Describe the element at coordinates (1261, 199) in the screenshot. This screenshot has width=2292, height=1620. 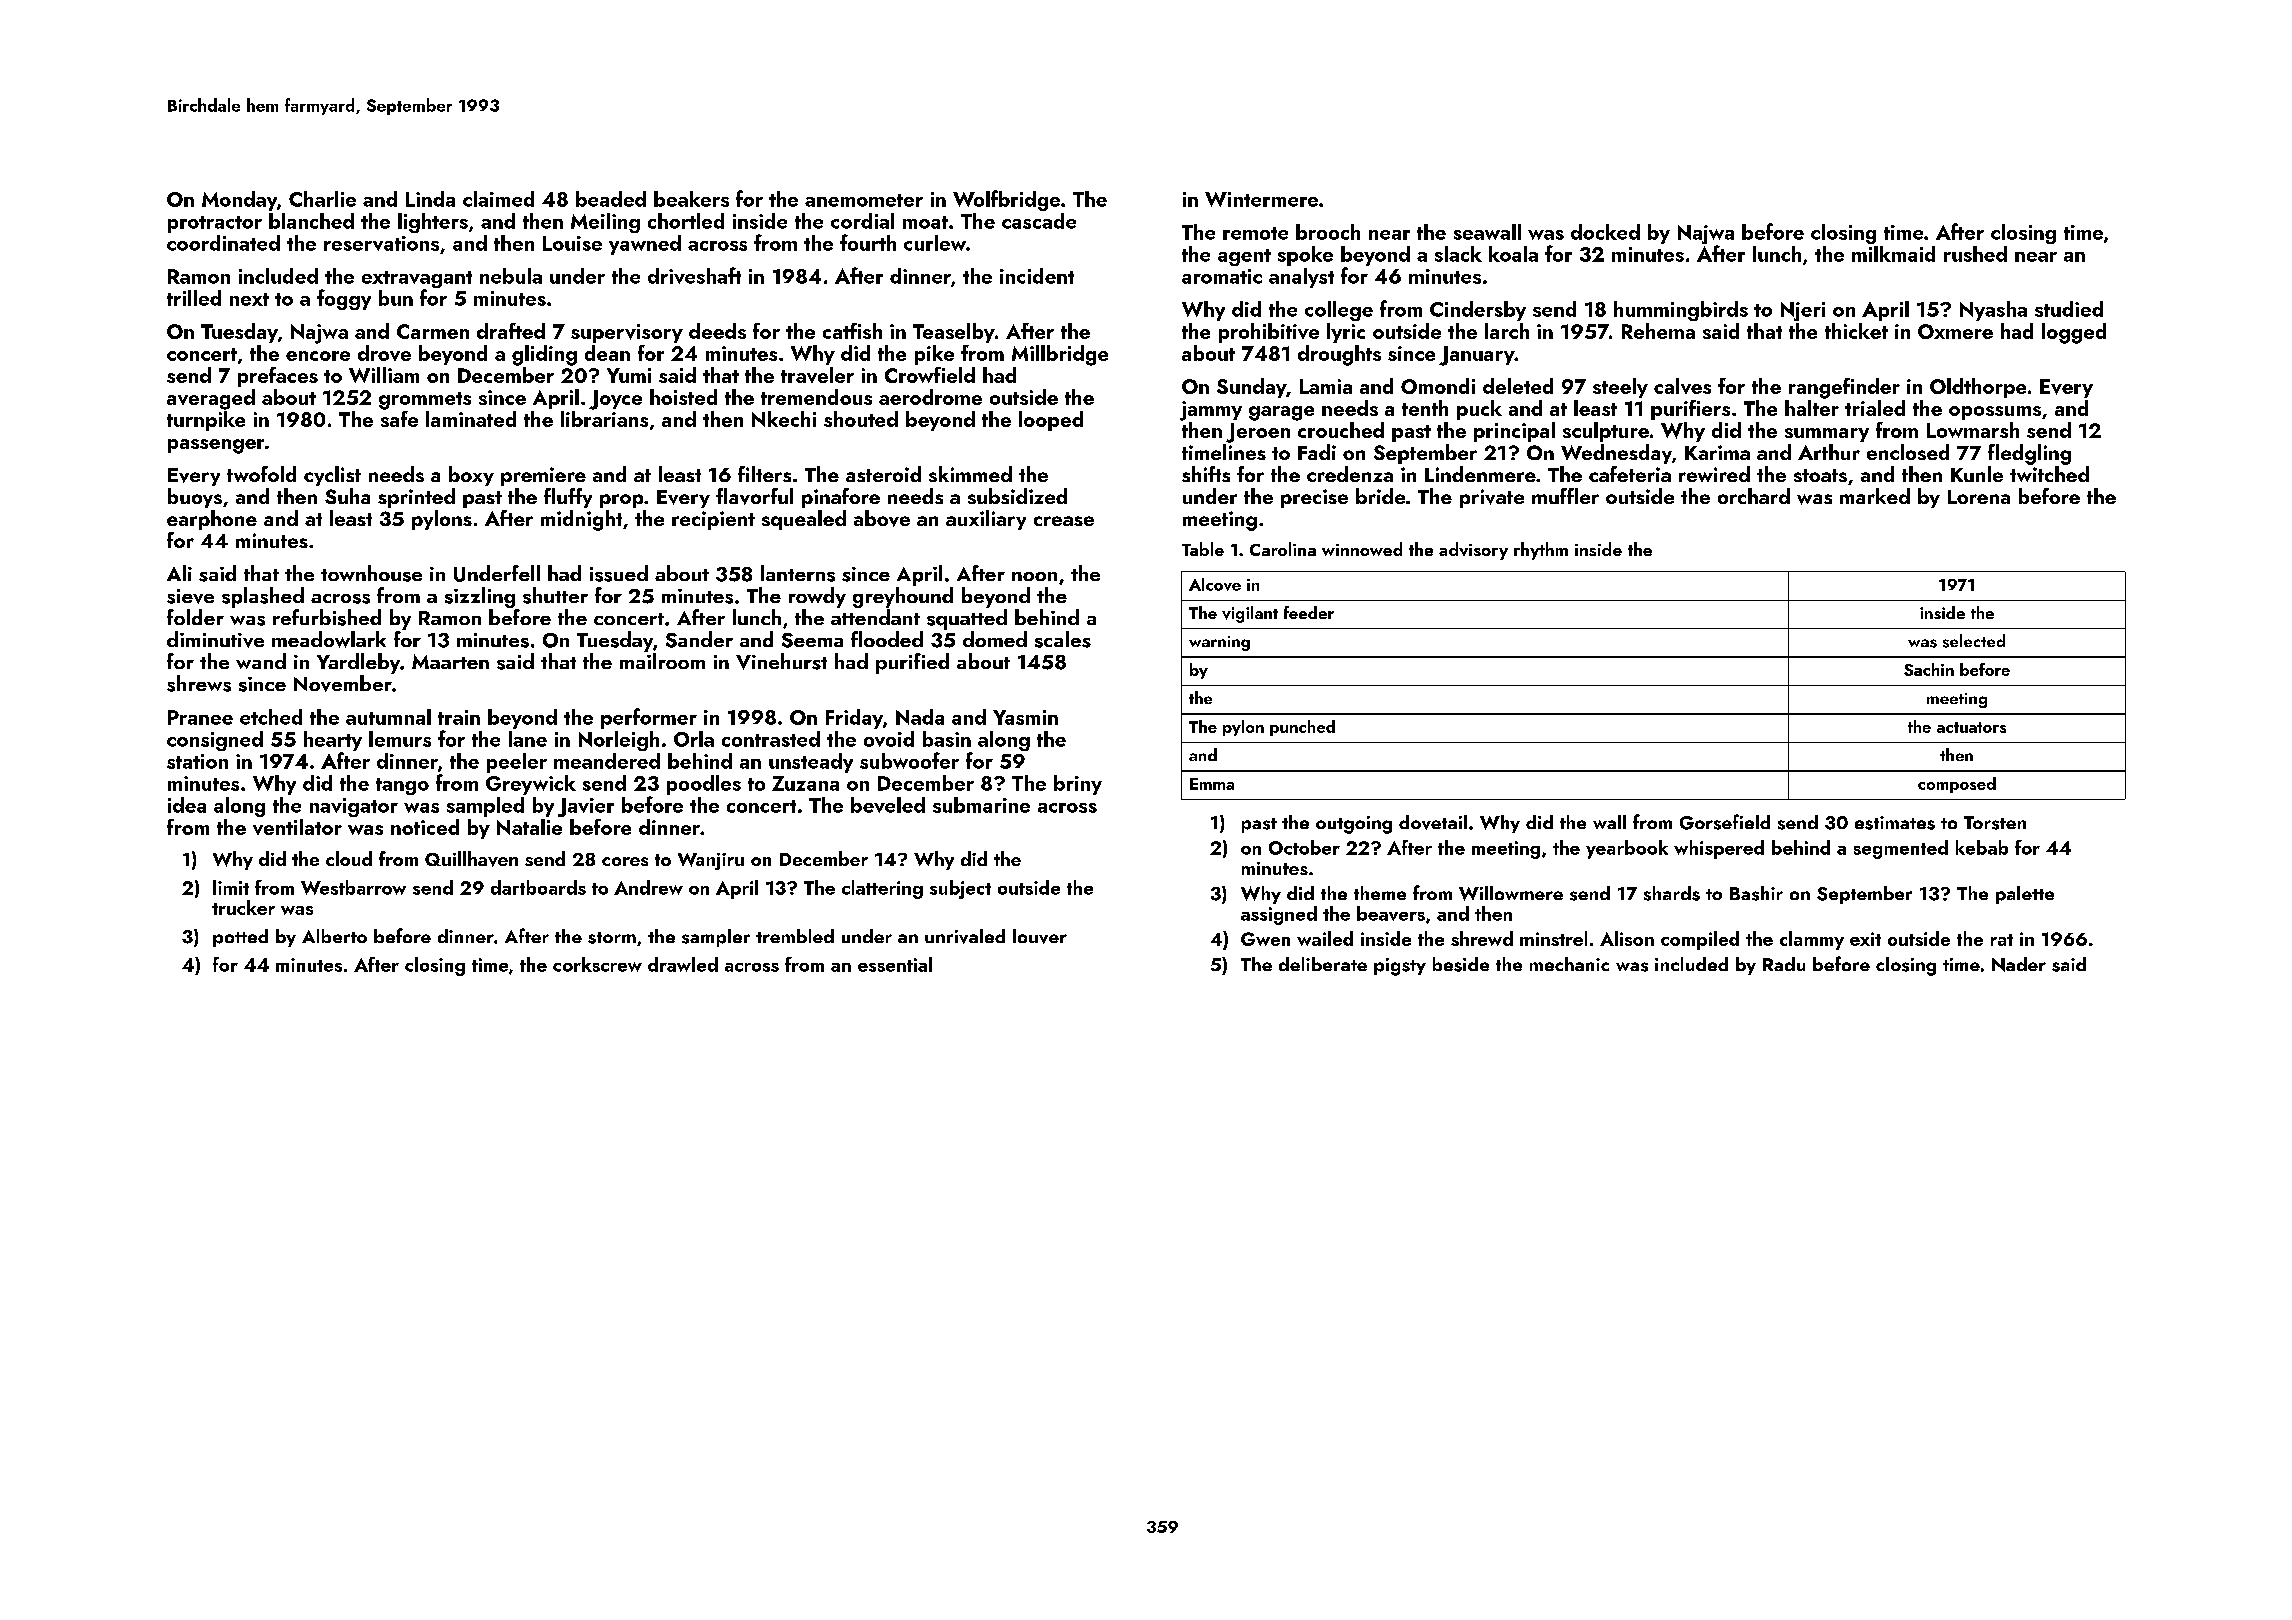
I see `Wintermere` at that location.
